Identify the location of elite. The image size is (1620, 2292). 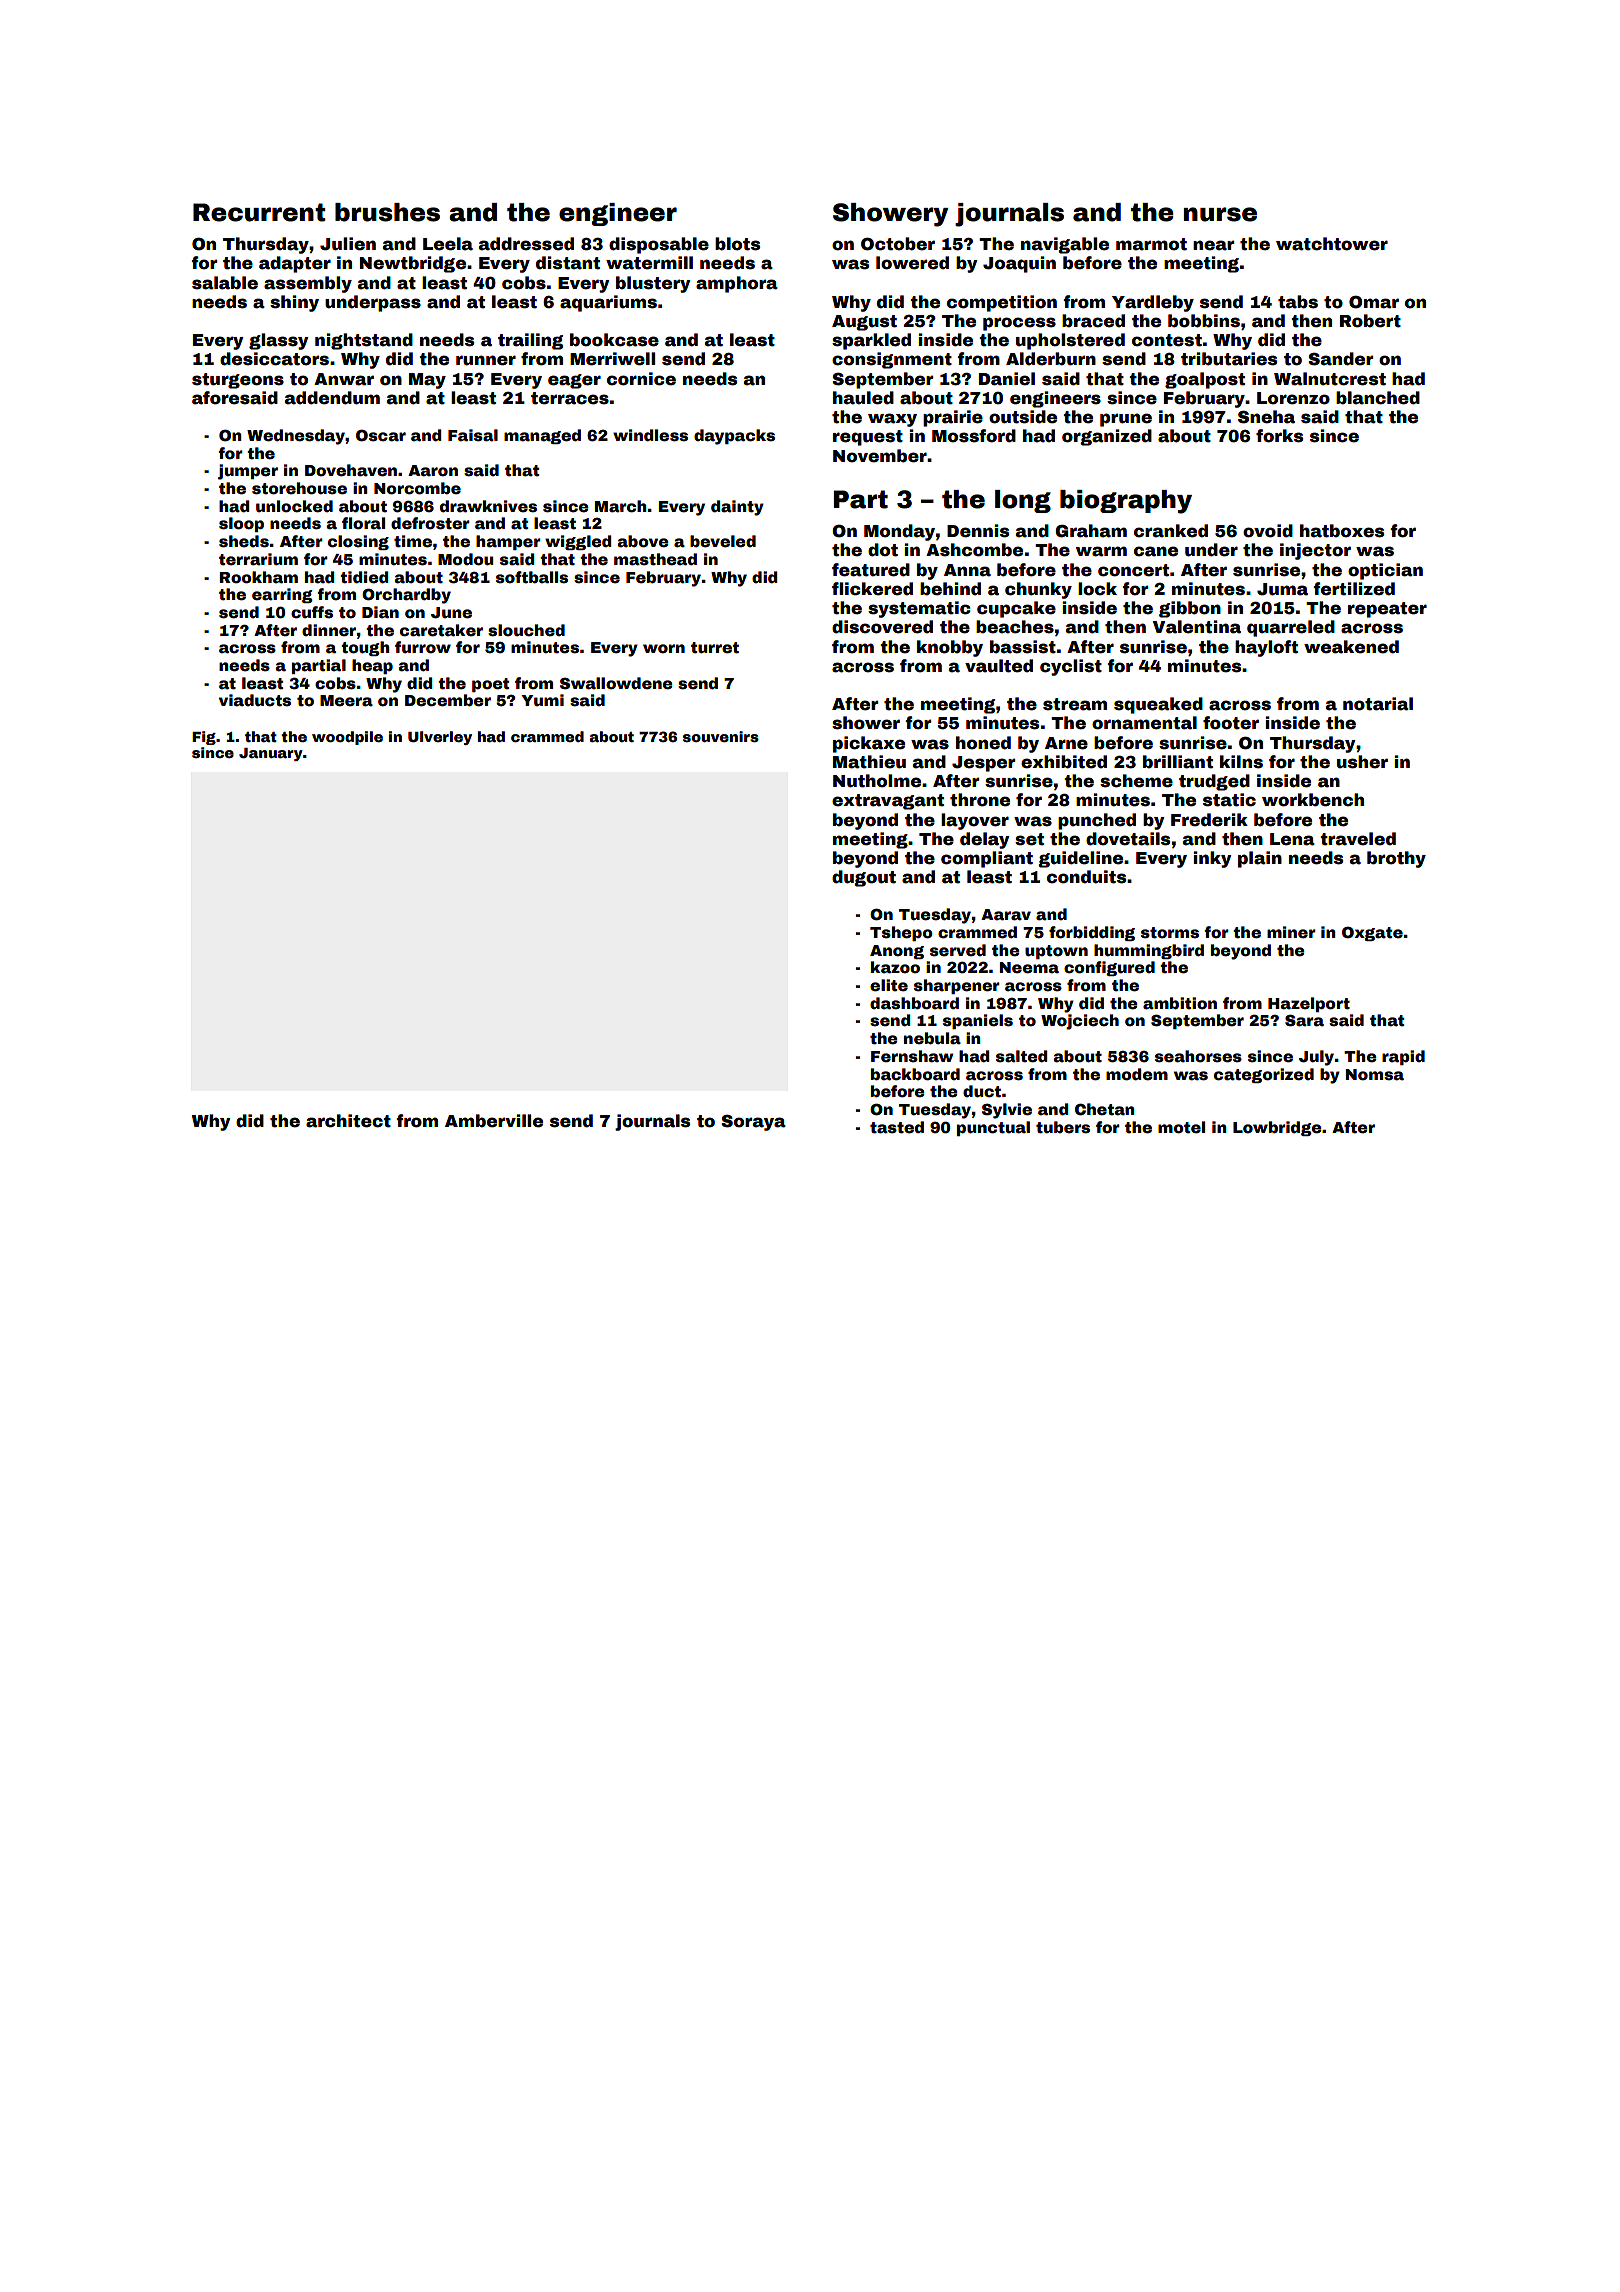
(889, 985).
